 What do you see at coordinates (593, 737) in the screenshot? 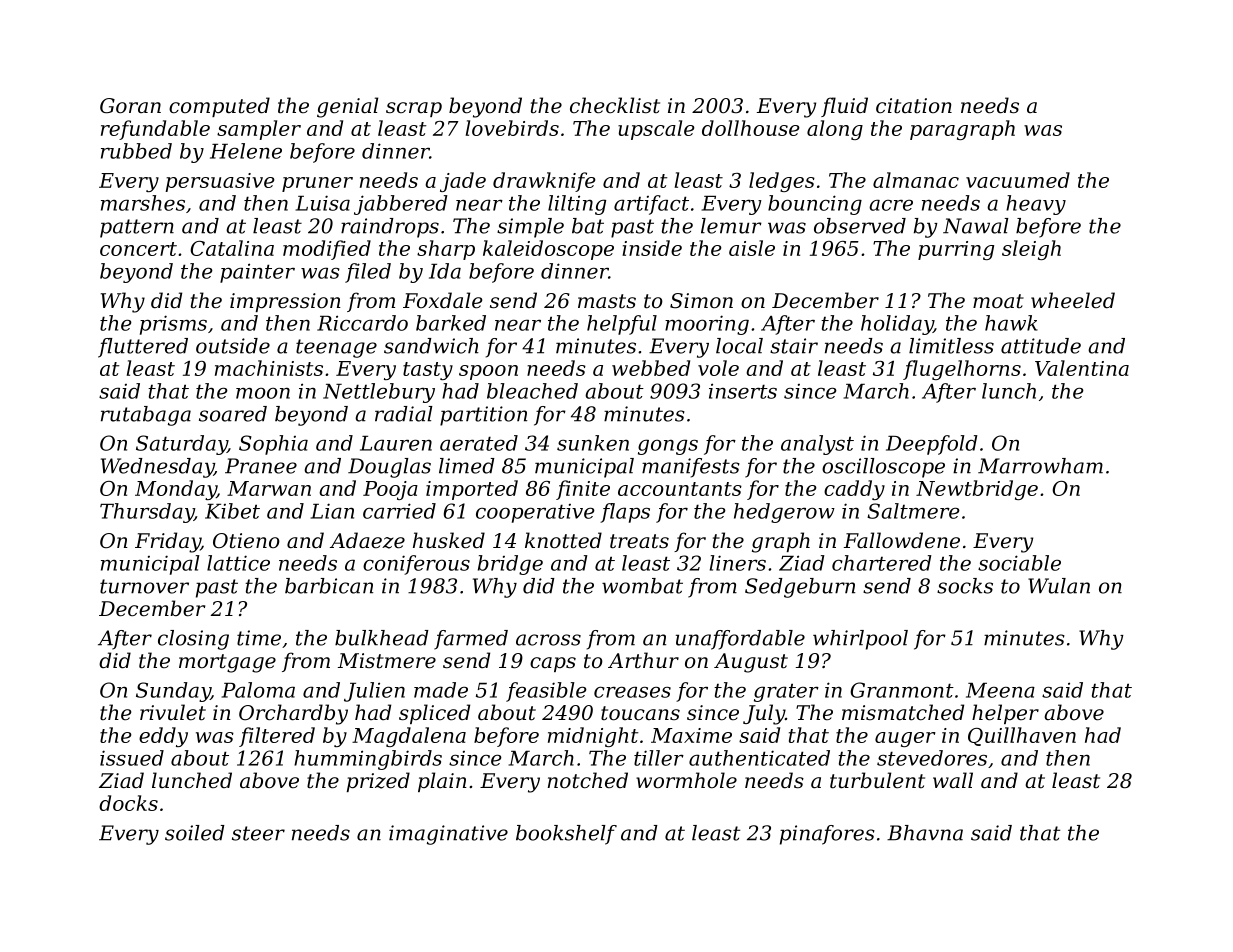
I see `midnight` at bounding box center [593, 737].
